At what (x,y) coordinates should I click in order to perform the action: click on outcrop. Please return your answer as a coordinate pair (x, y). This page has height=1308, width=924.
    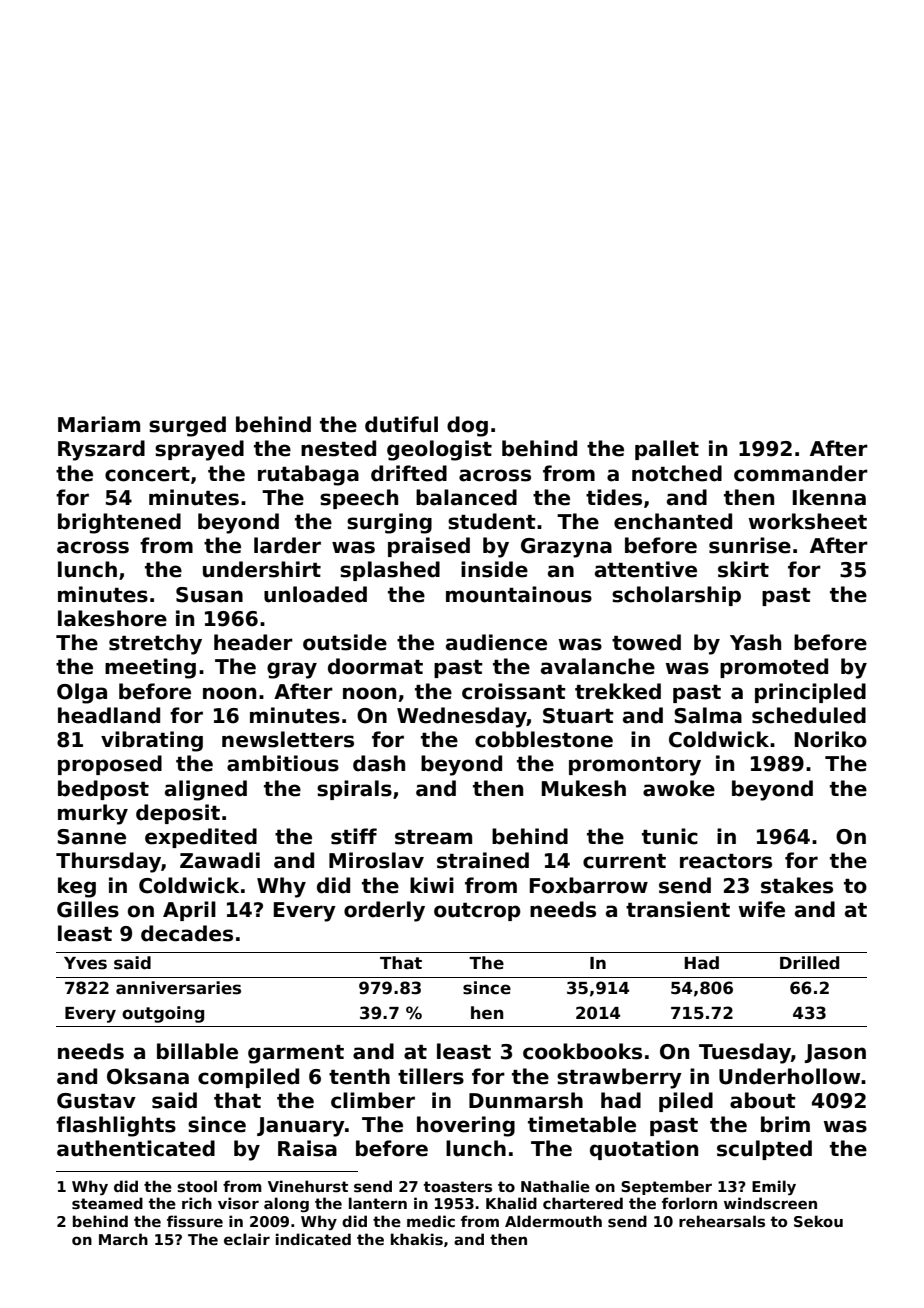
    Looking at the image, I should click on (477, 912).
